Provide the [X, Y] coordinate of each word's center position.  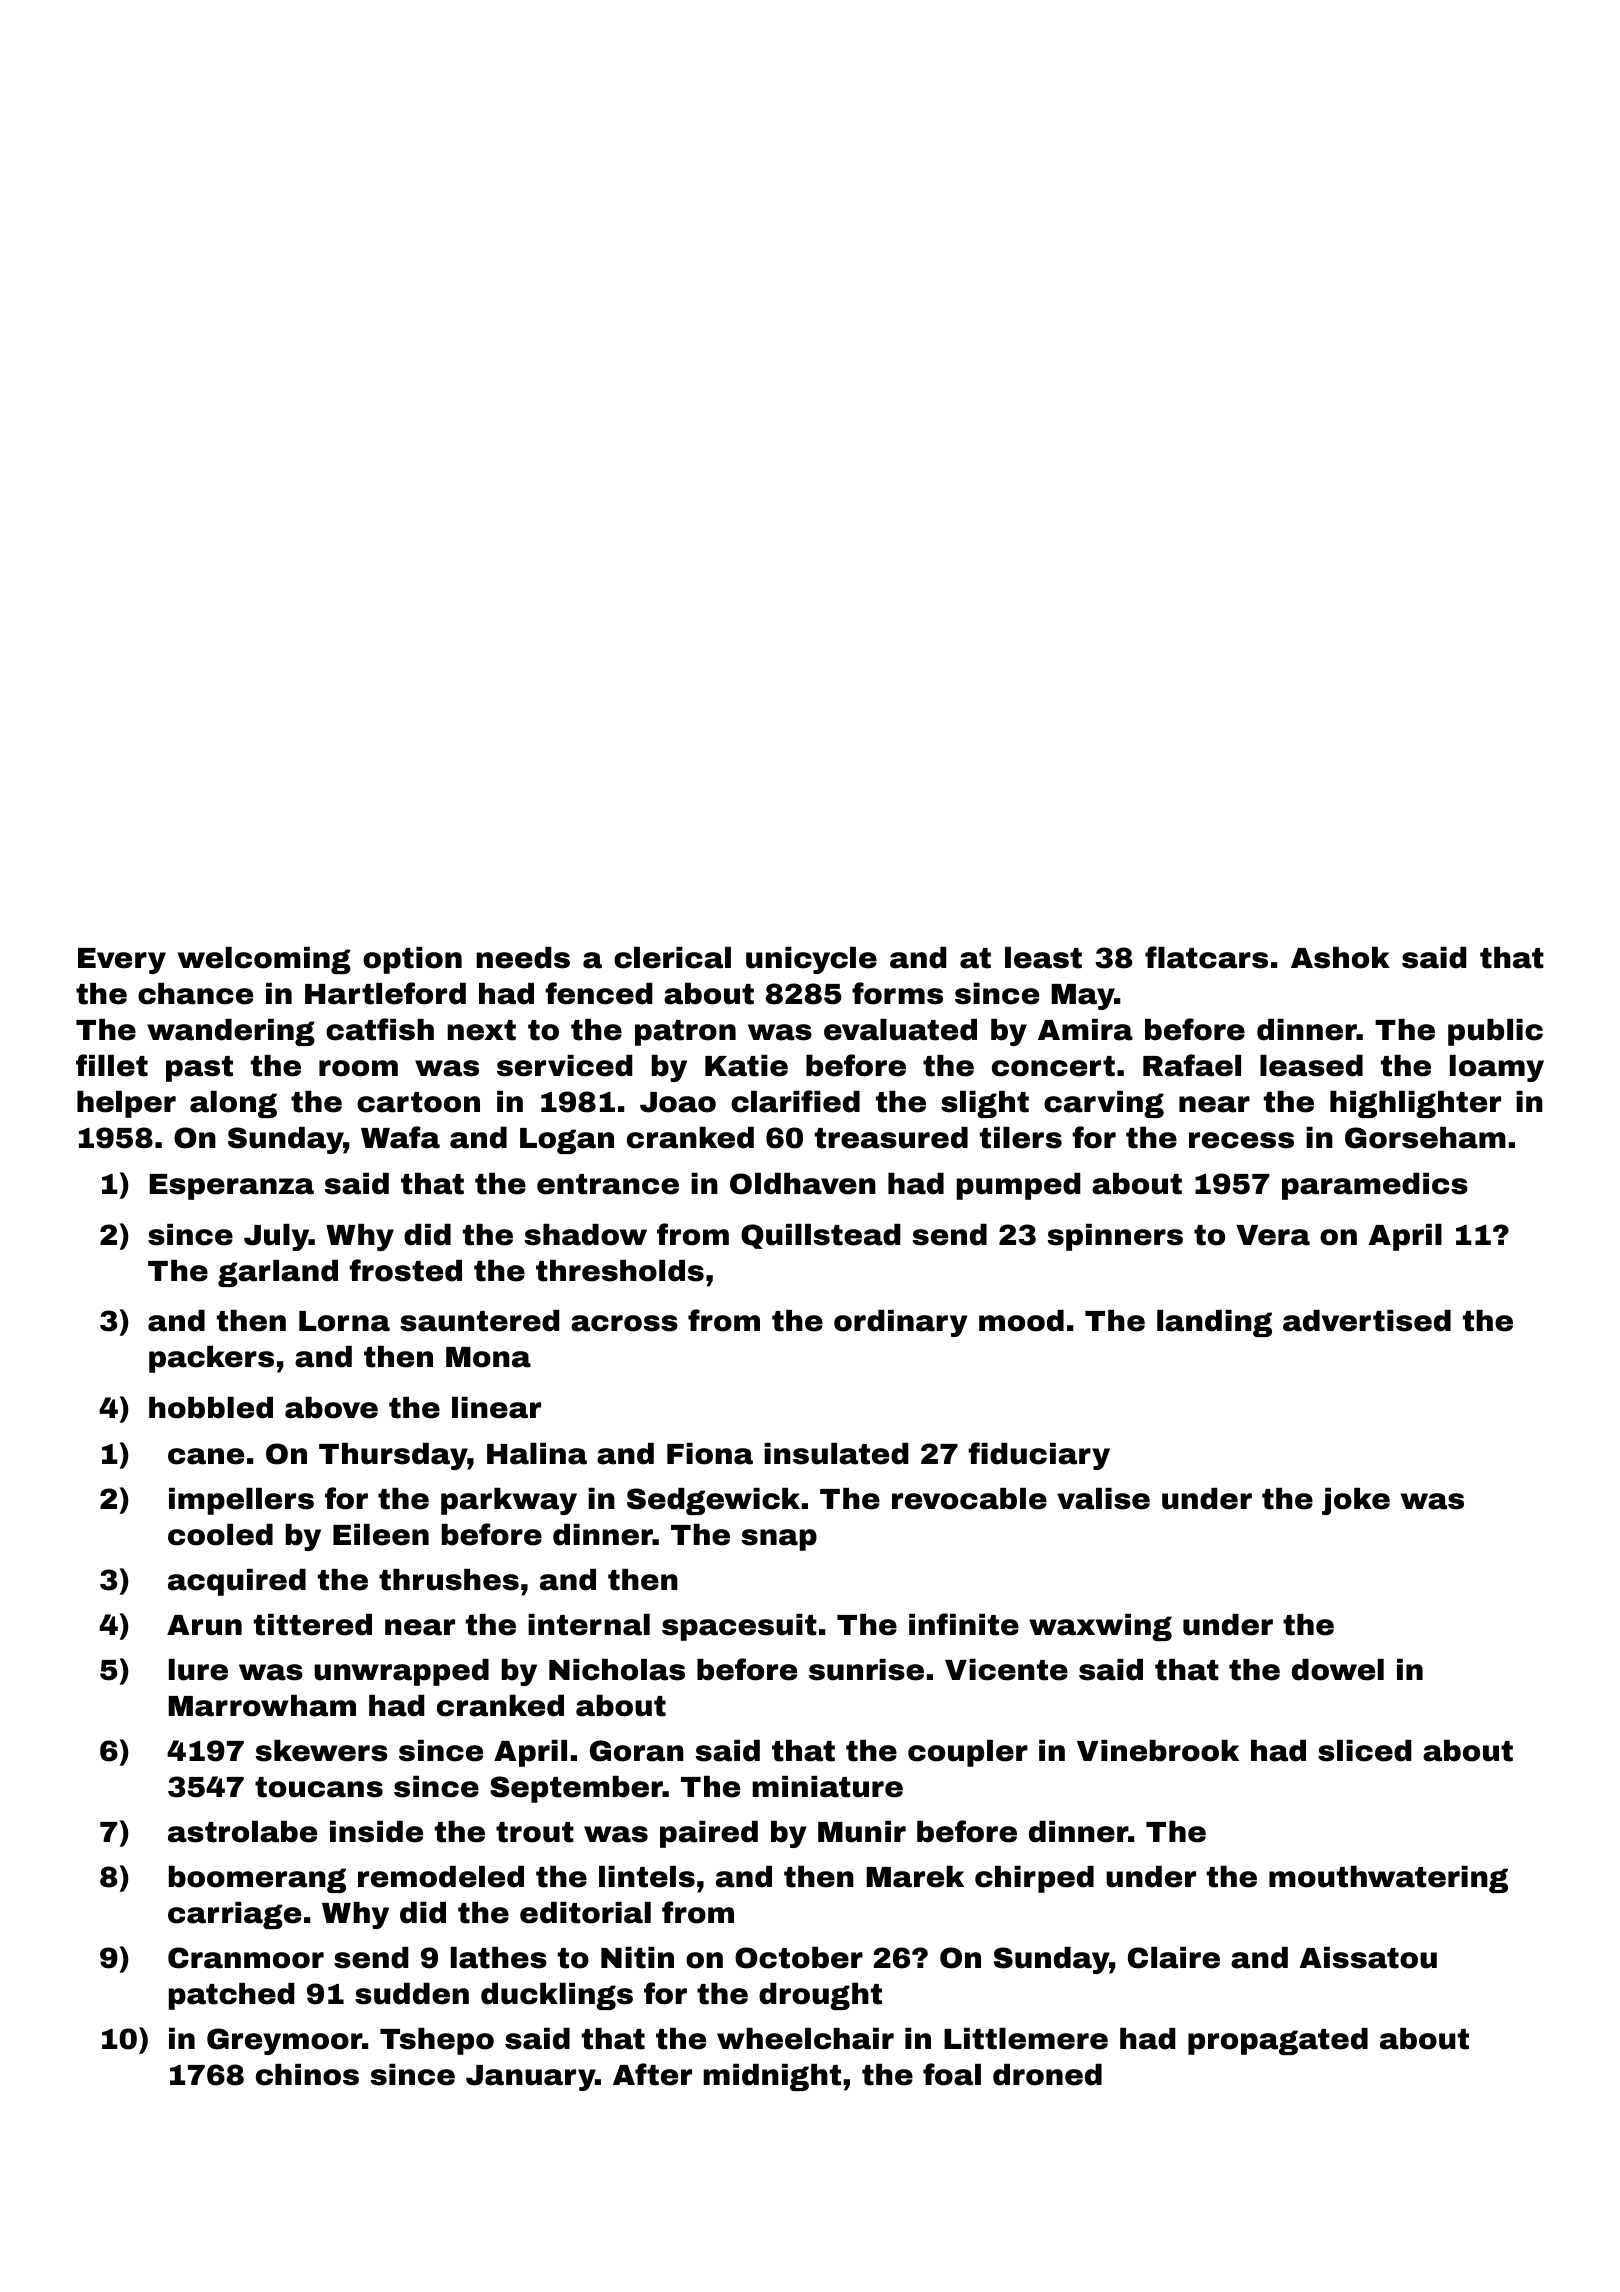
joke [1356, 1501]
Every [122, 961]
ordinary [901, 1323]
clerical [672, 958]
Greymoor [284, 2041]
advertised [1367, 1321]
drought [820, 1996]
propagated [1278, 2041]
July [276, 1237]
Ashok [1340, 958]
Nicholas [617, 1670]
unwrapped [401, 1672]
